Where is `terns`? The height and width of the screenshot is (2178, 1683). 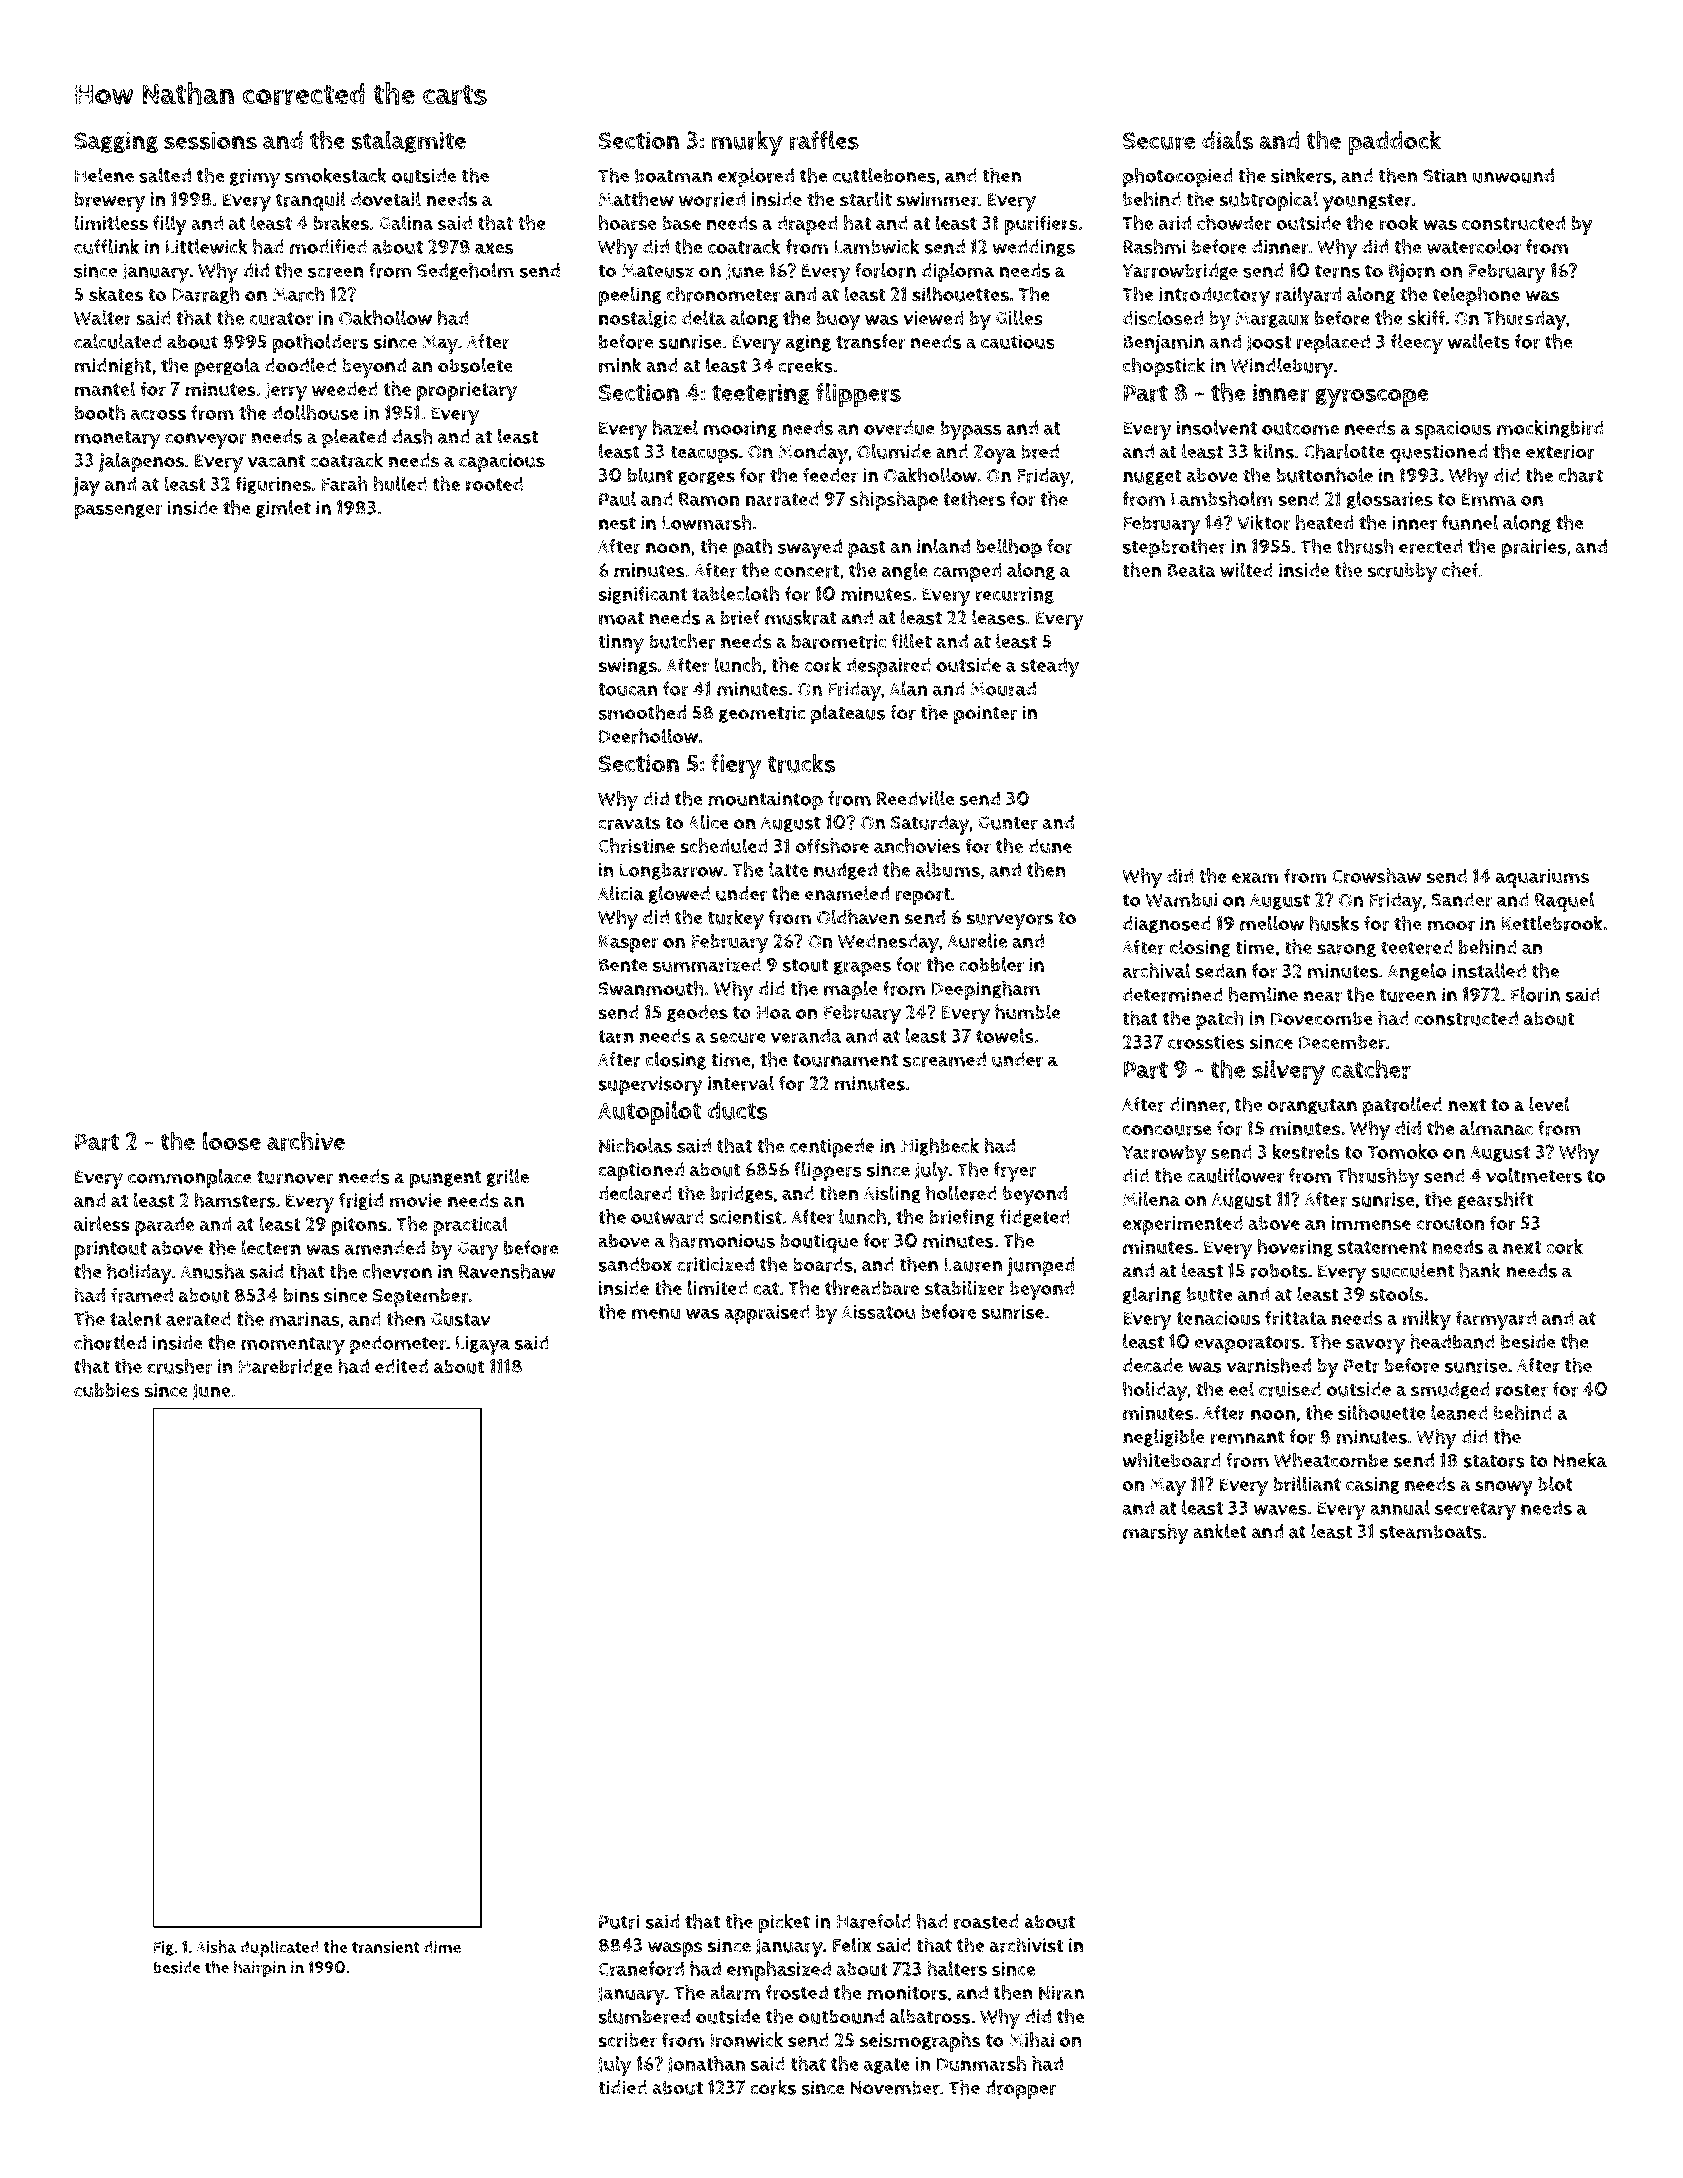
terns is located at coordinates (1337, 271).
